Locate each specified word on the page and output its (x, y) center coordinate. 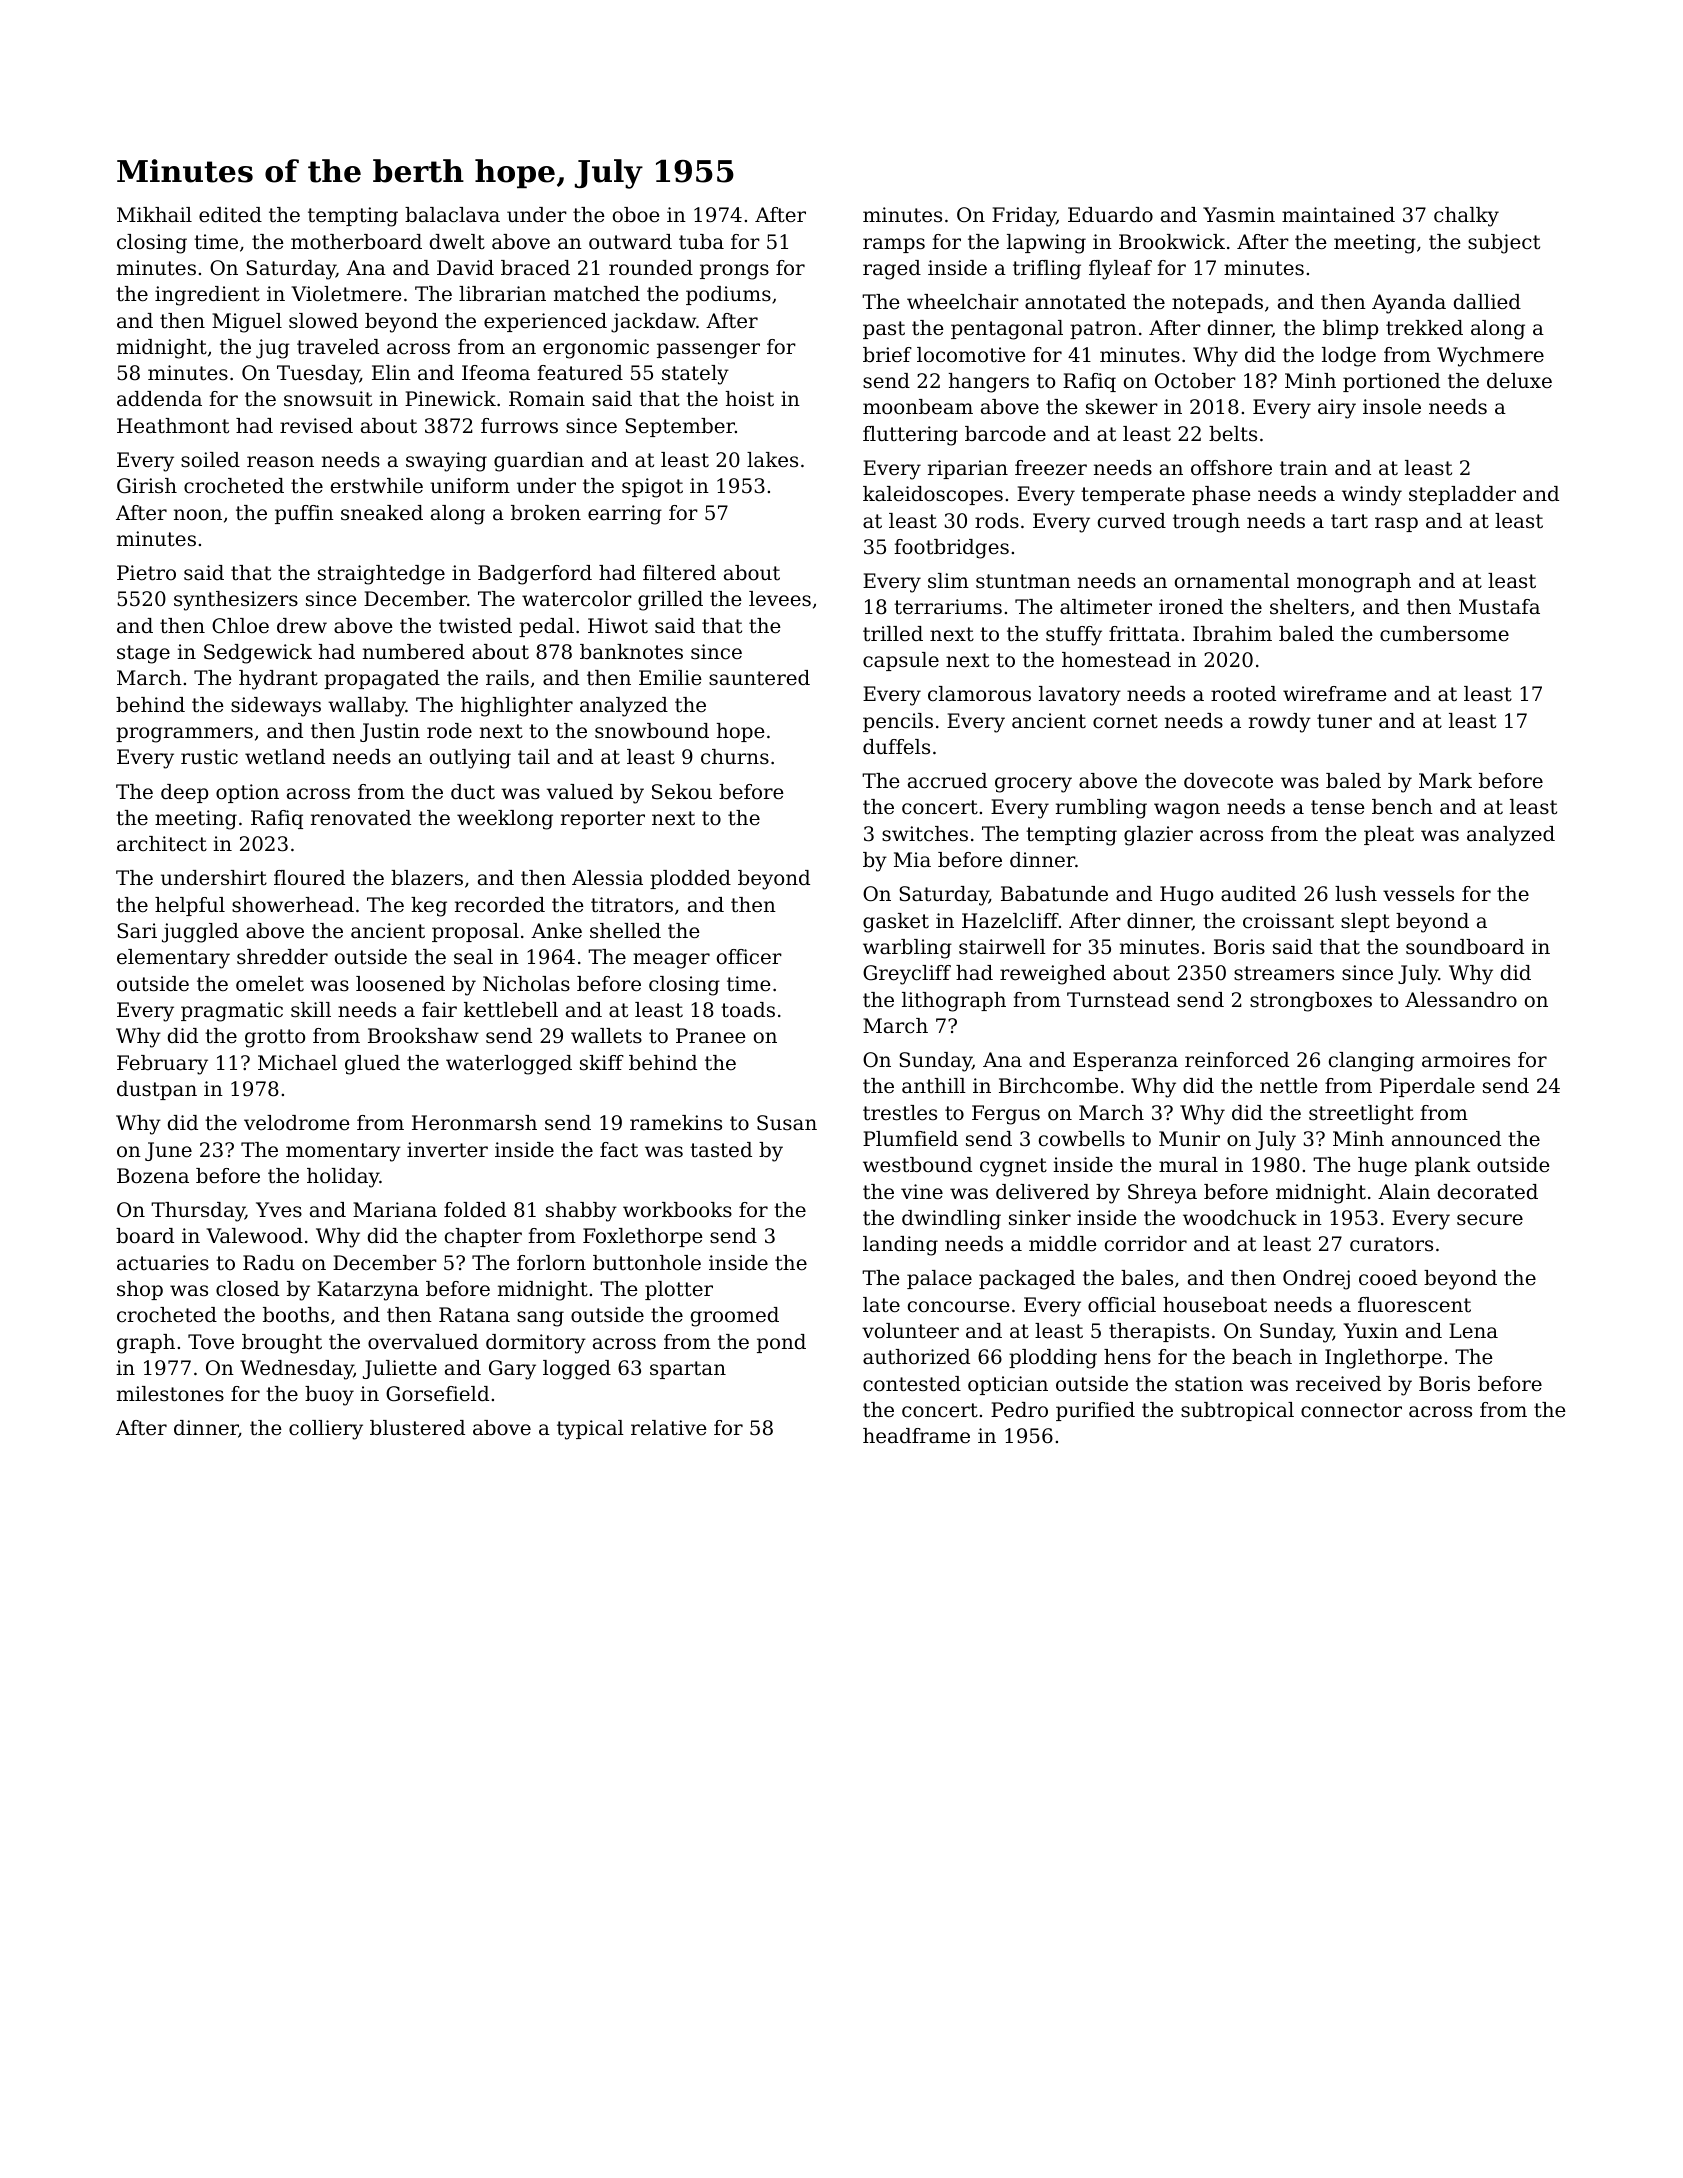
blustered (417, 1428)
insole (1392, 407)
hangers (988, 383)
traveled (338, 347)
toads (748, 1010)
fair (439, 1009)
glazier (1158, 836)
